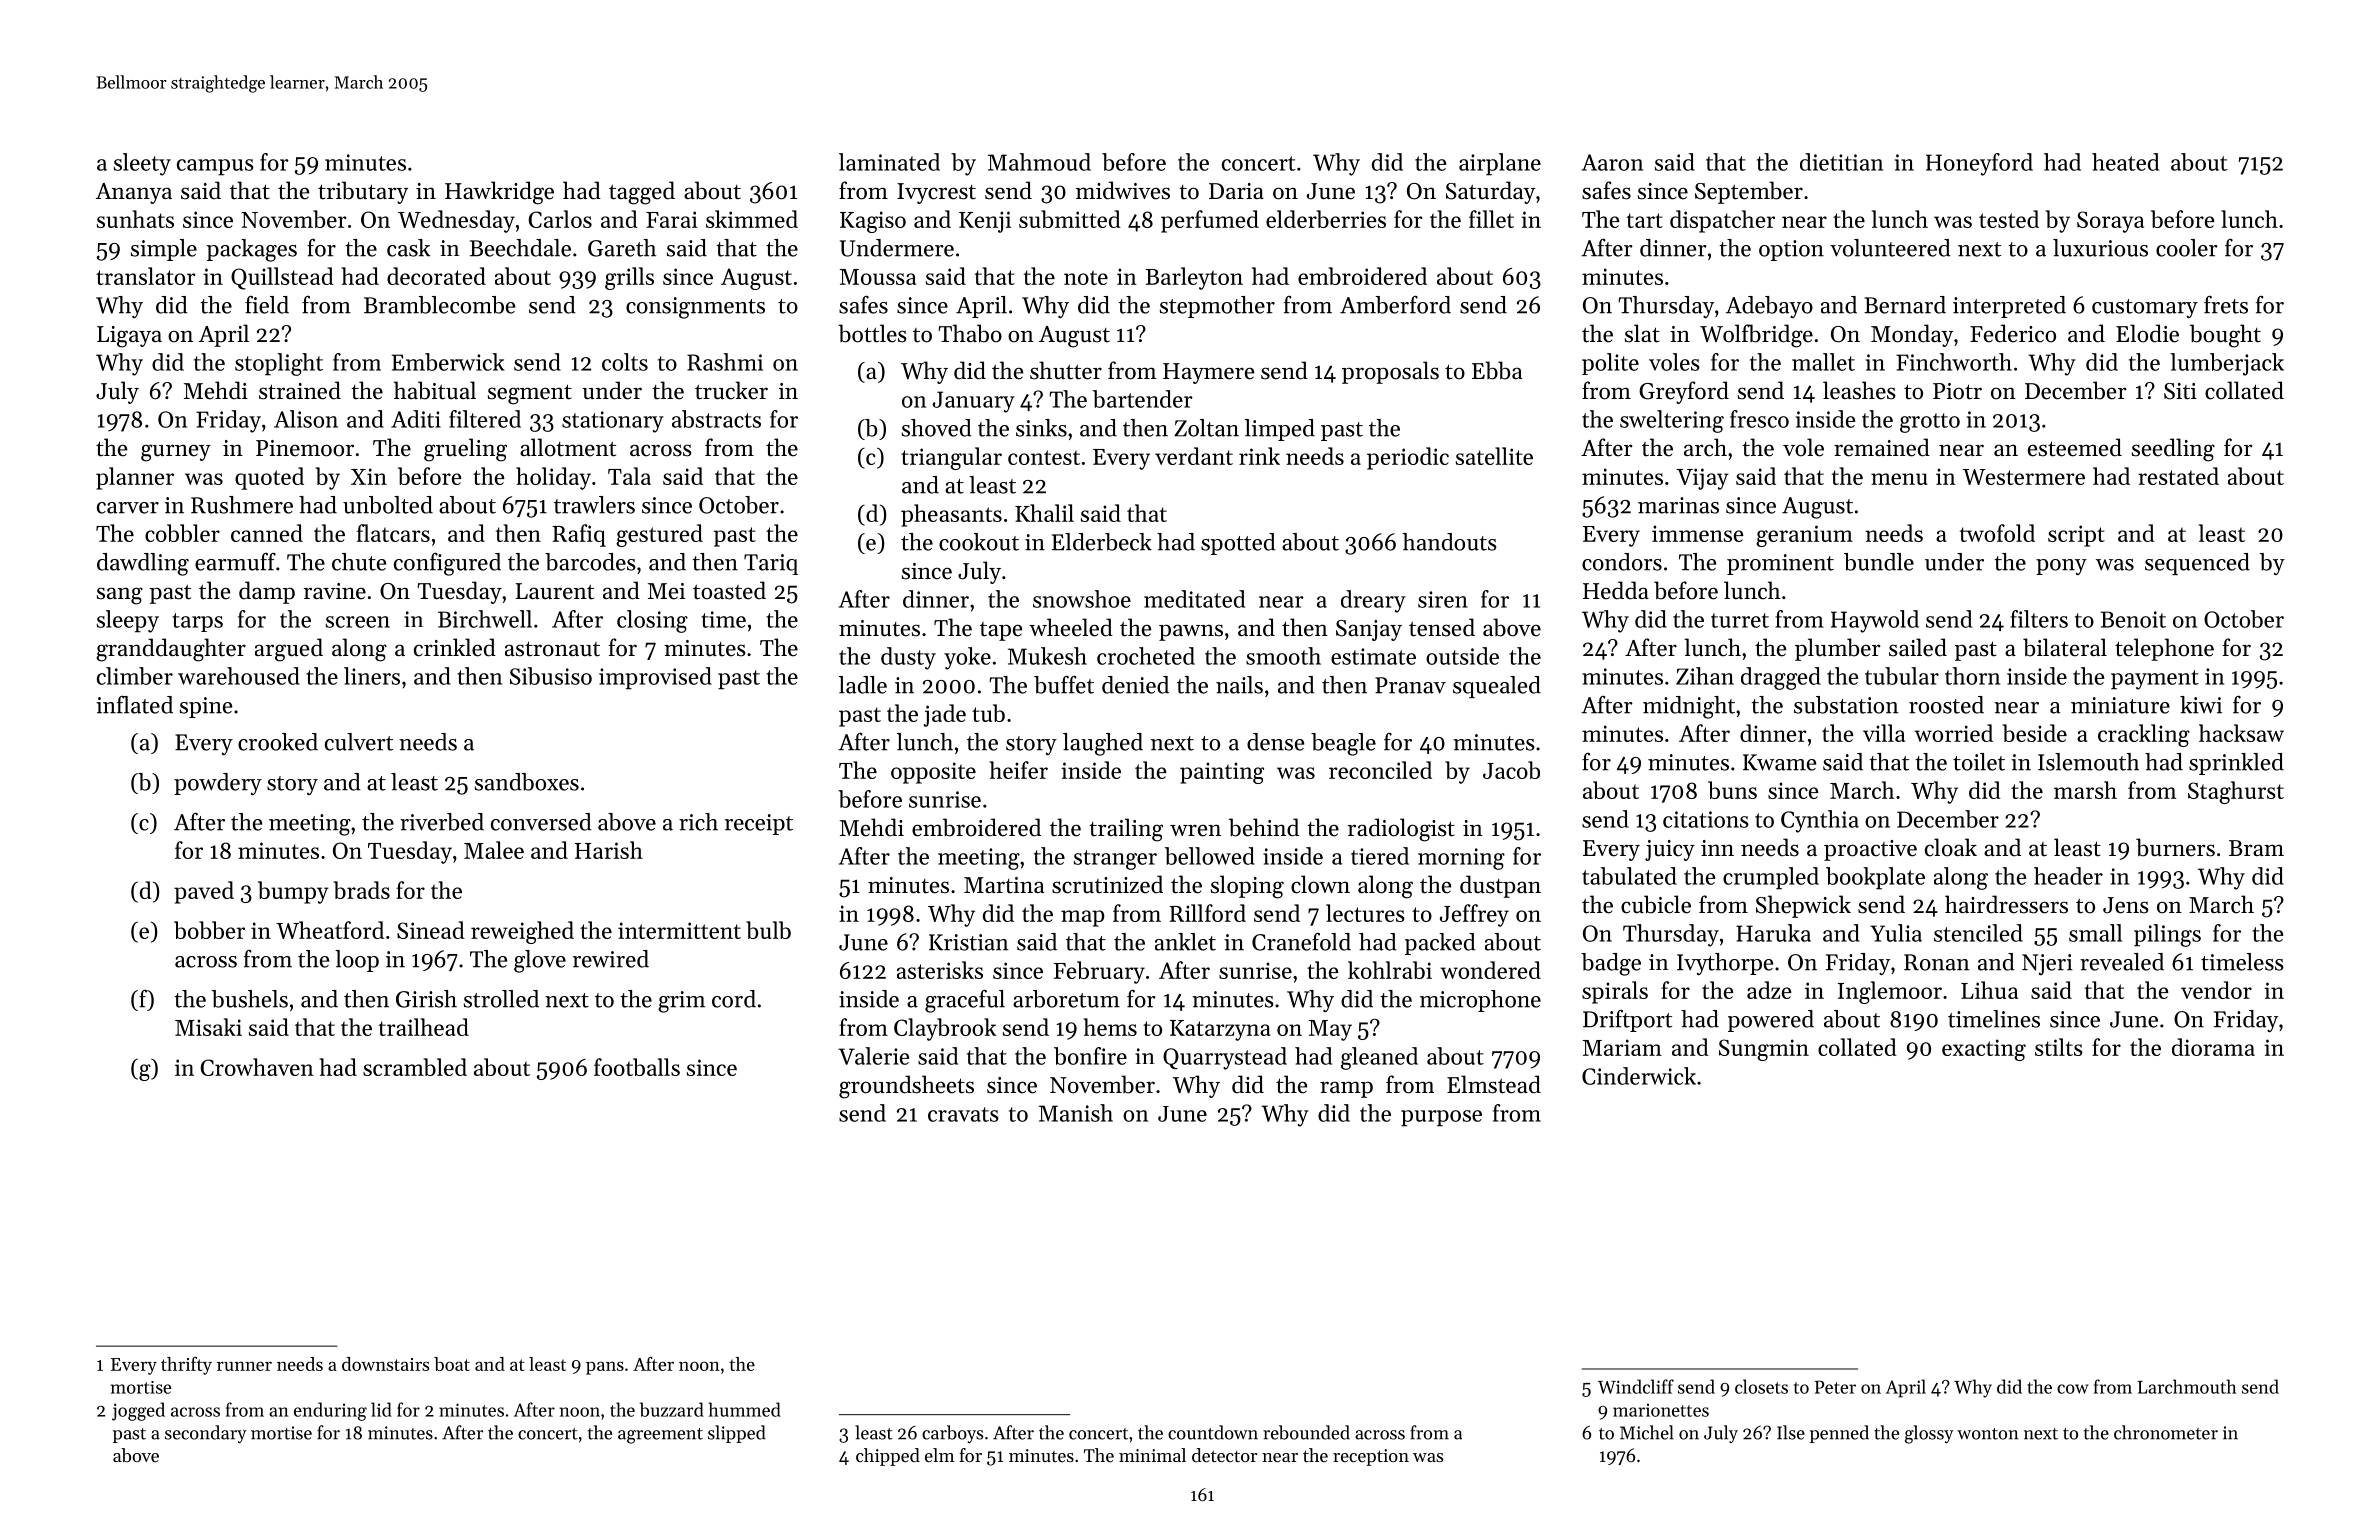  Describe the element at coordinates (206, 1434) in the image. I see `secondary` at that location.
